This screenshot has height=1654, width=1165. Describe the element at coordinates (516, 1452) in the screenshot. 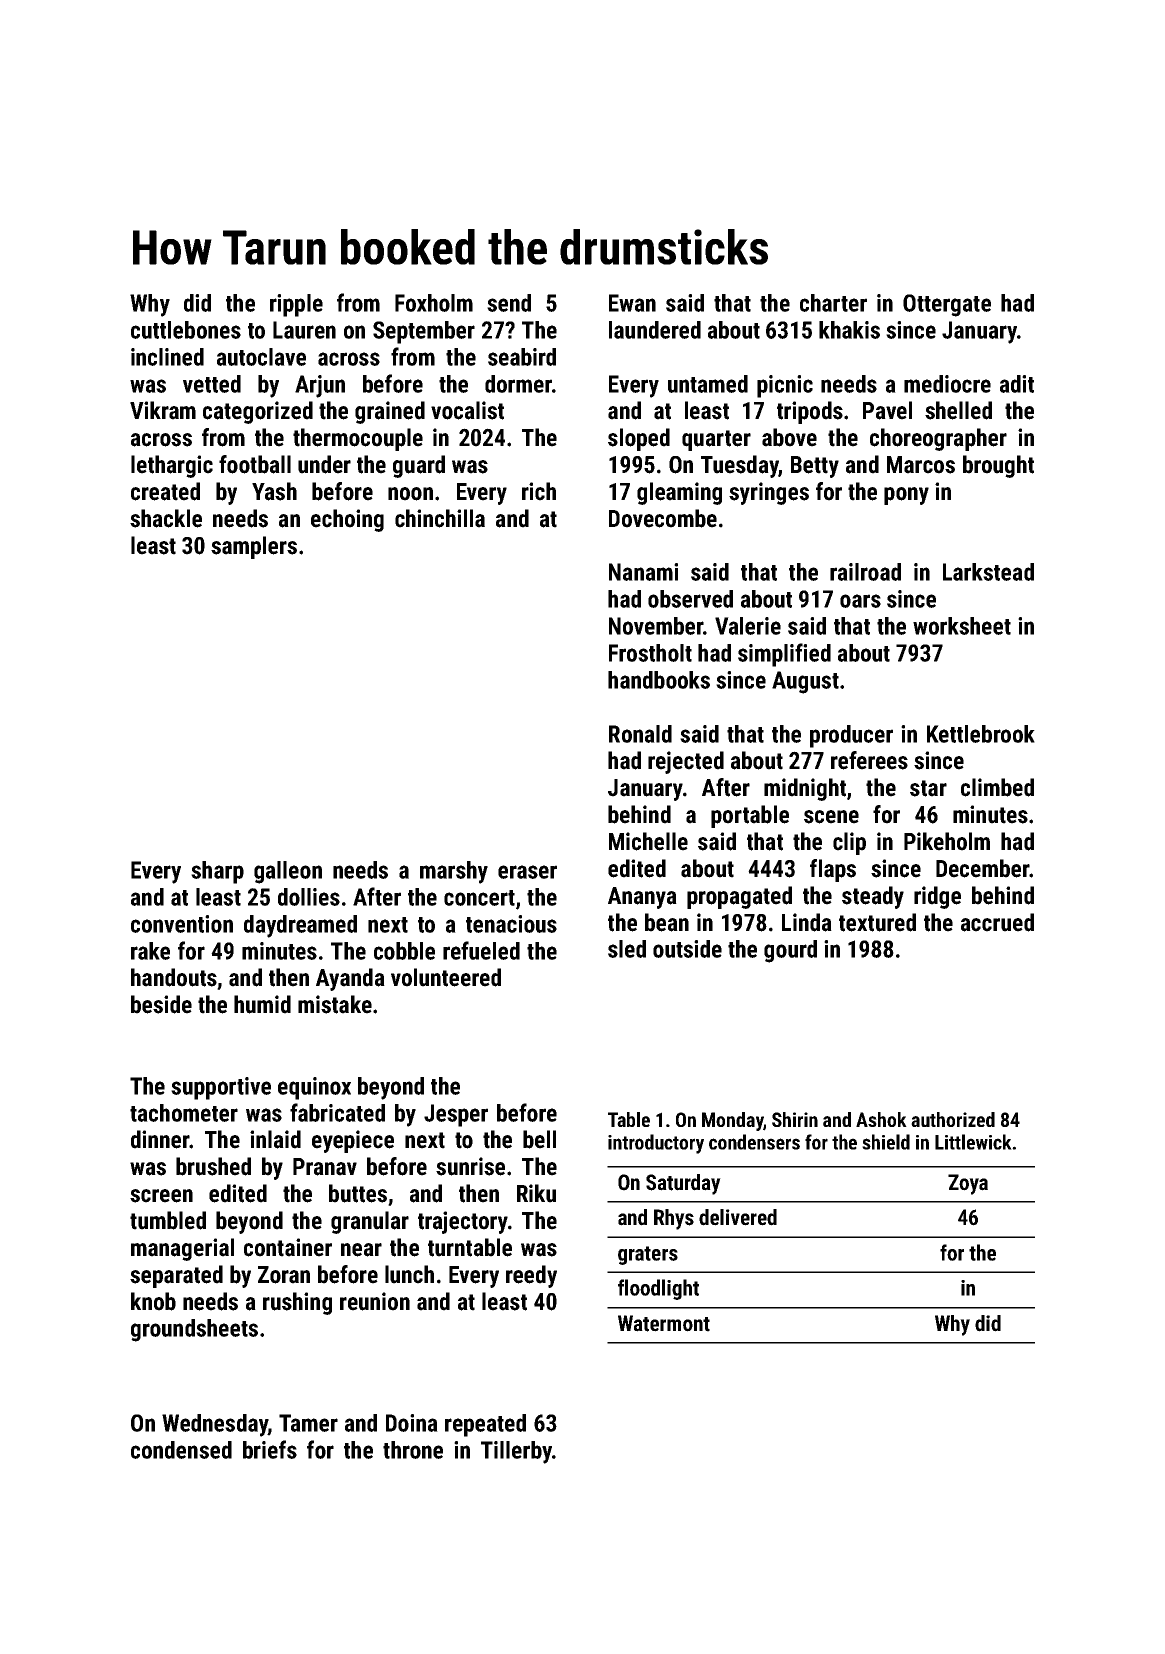

I see `Tillerby` at that location.
